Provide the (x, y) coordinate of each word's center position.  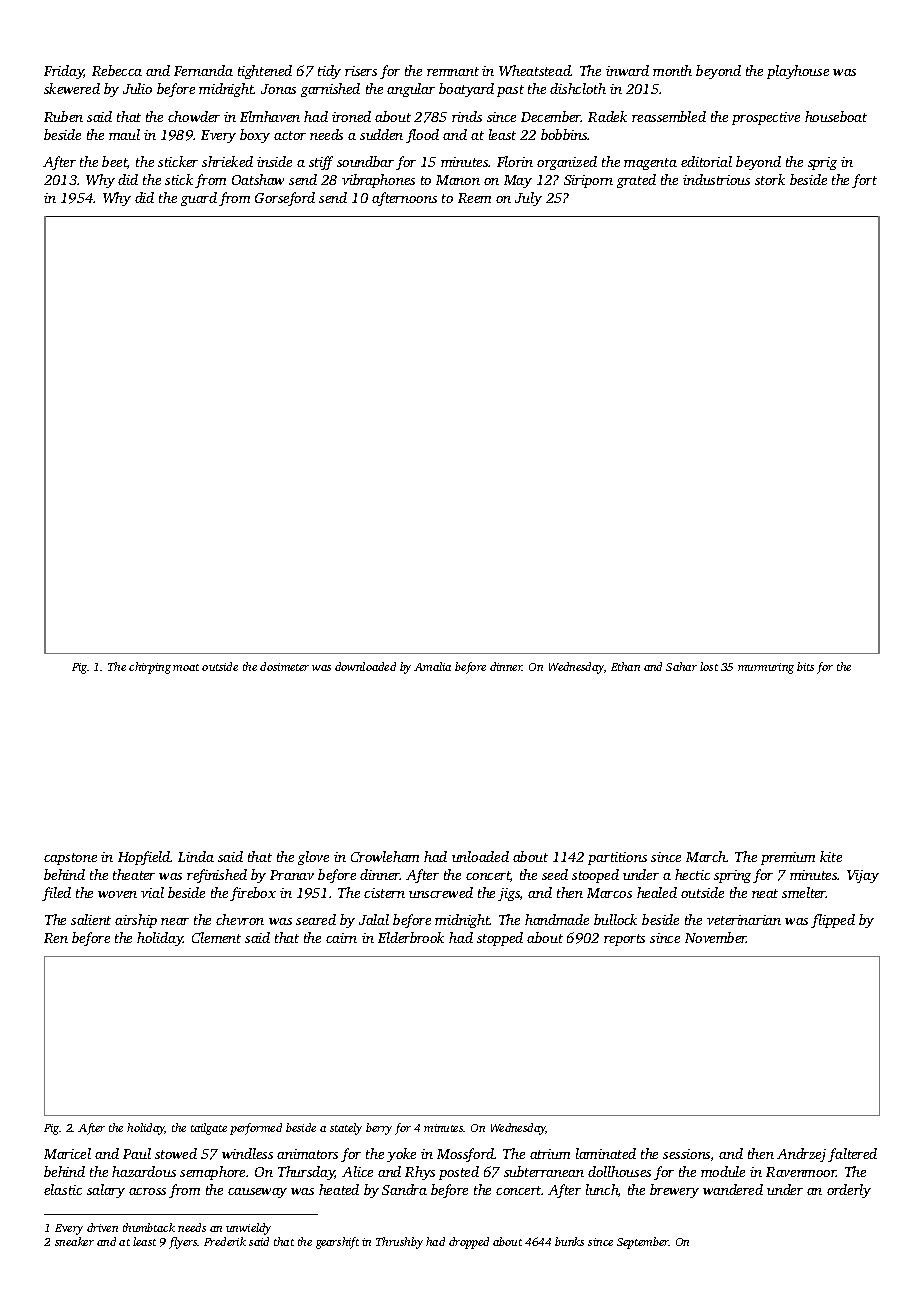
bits (805, 666)
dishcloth (578, 88)
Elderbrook (411, 937)
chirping (150, 668)
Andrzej (801, 1155)
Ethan (625, 666)
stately (346, 1129)
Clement (216, 937)
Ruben (63, 116)
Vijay (863, 876)
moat (186, 667)
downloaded (365, 666)
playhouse (798, 72)
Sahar (681, 666)
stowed (176, 1153)
